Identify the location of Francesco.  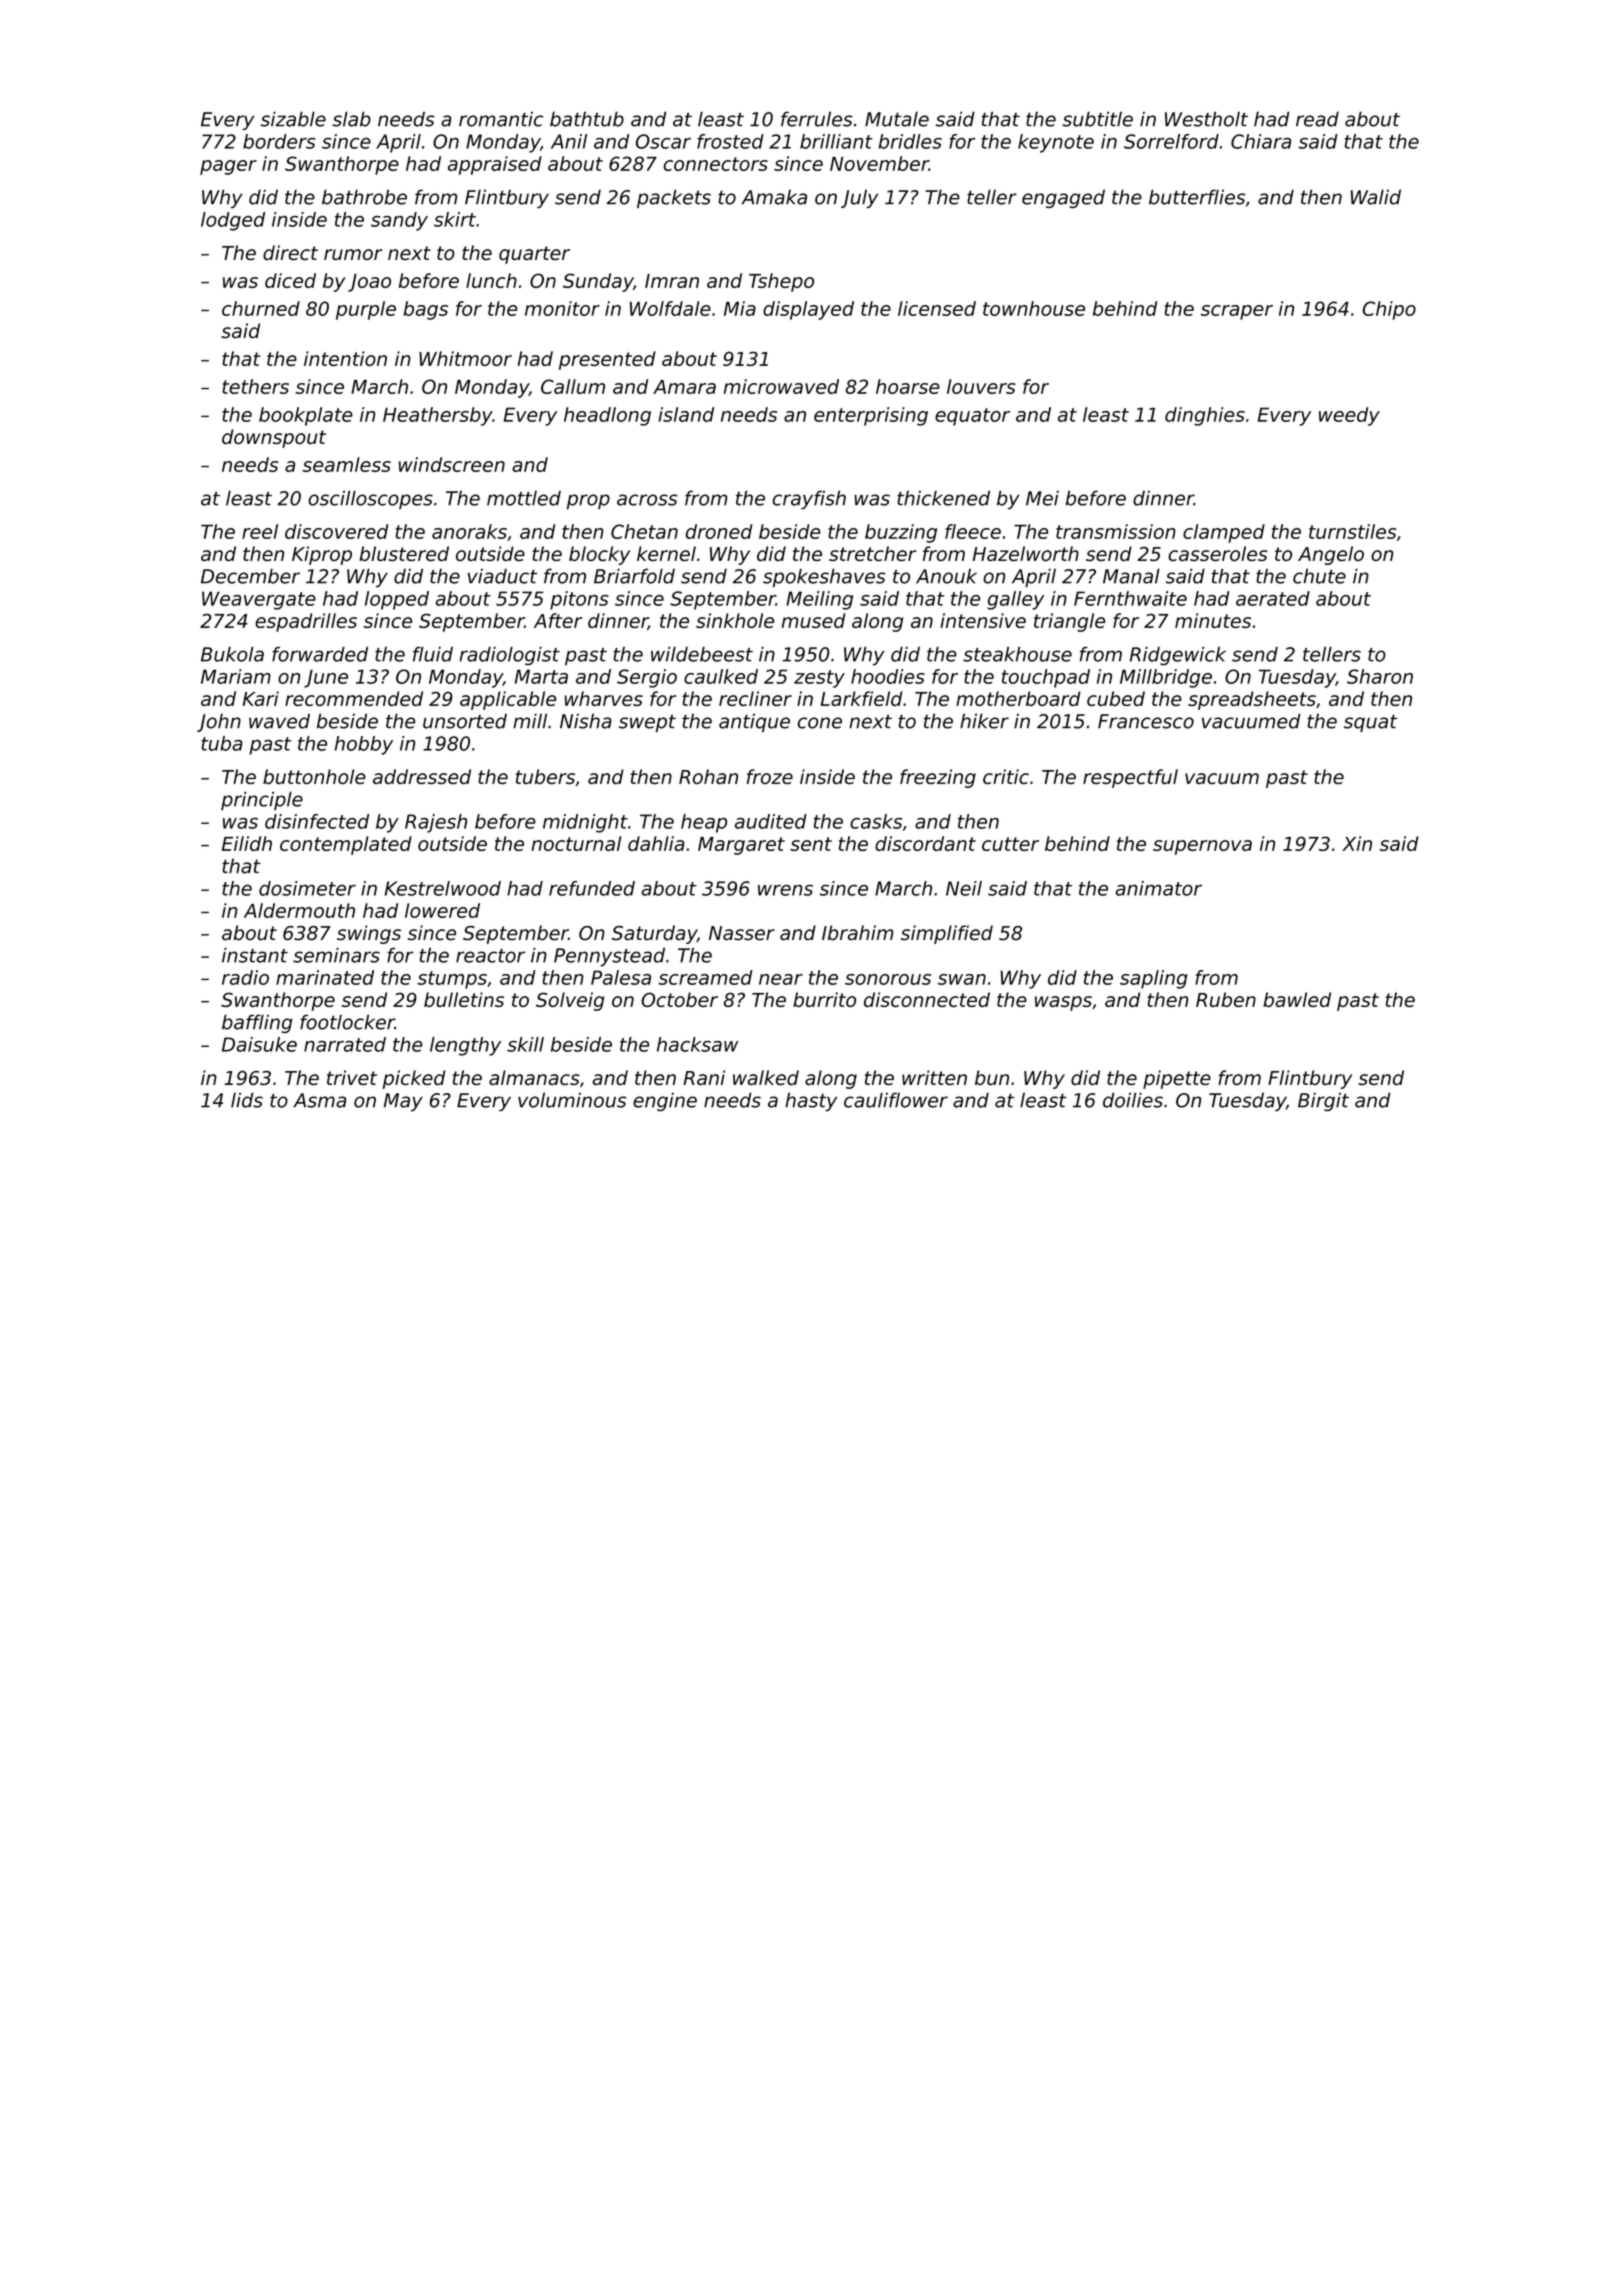
(1146, 721).
